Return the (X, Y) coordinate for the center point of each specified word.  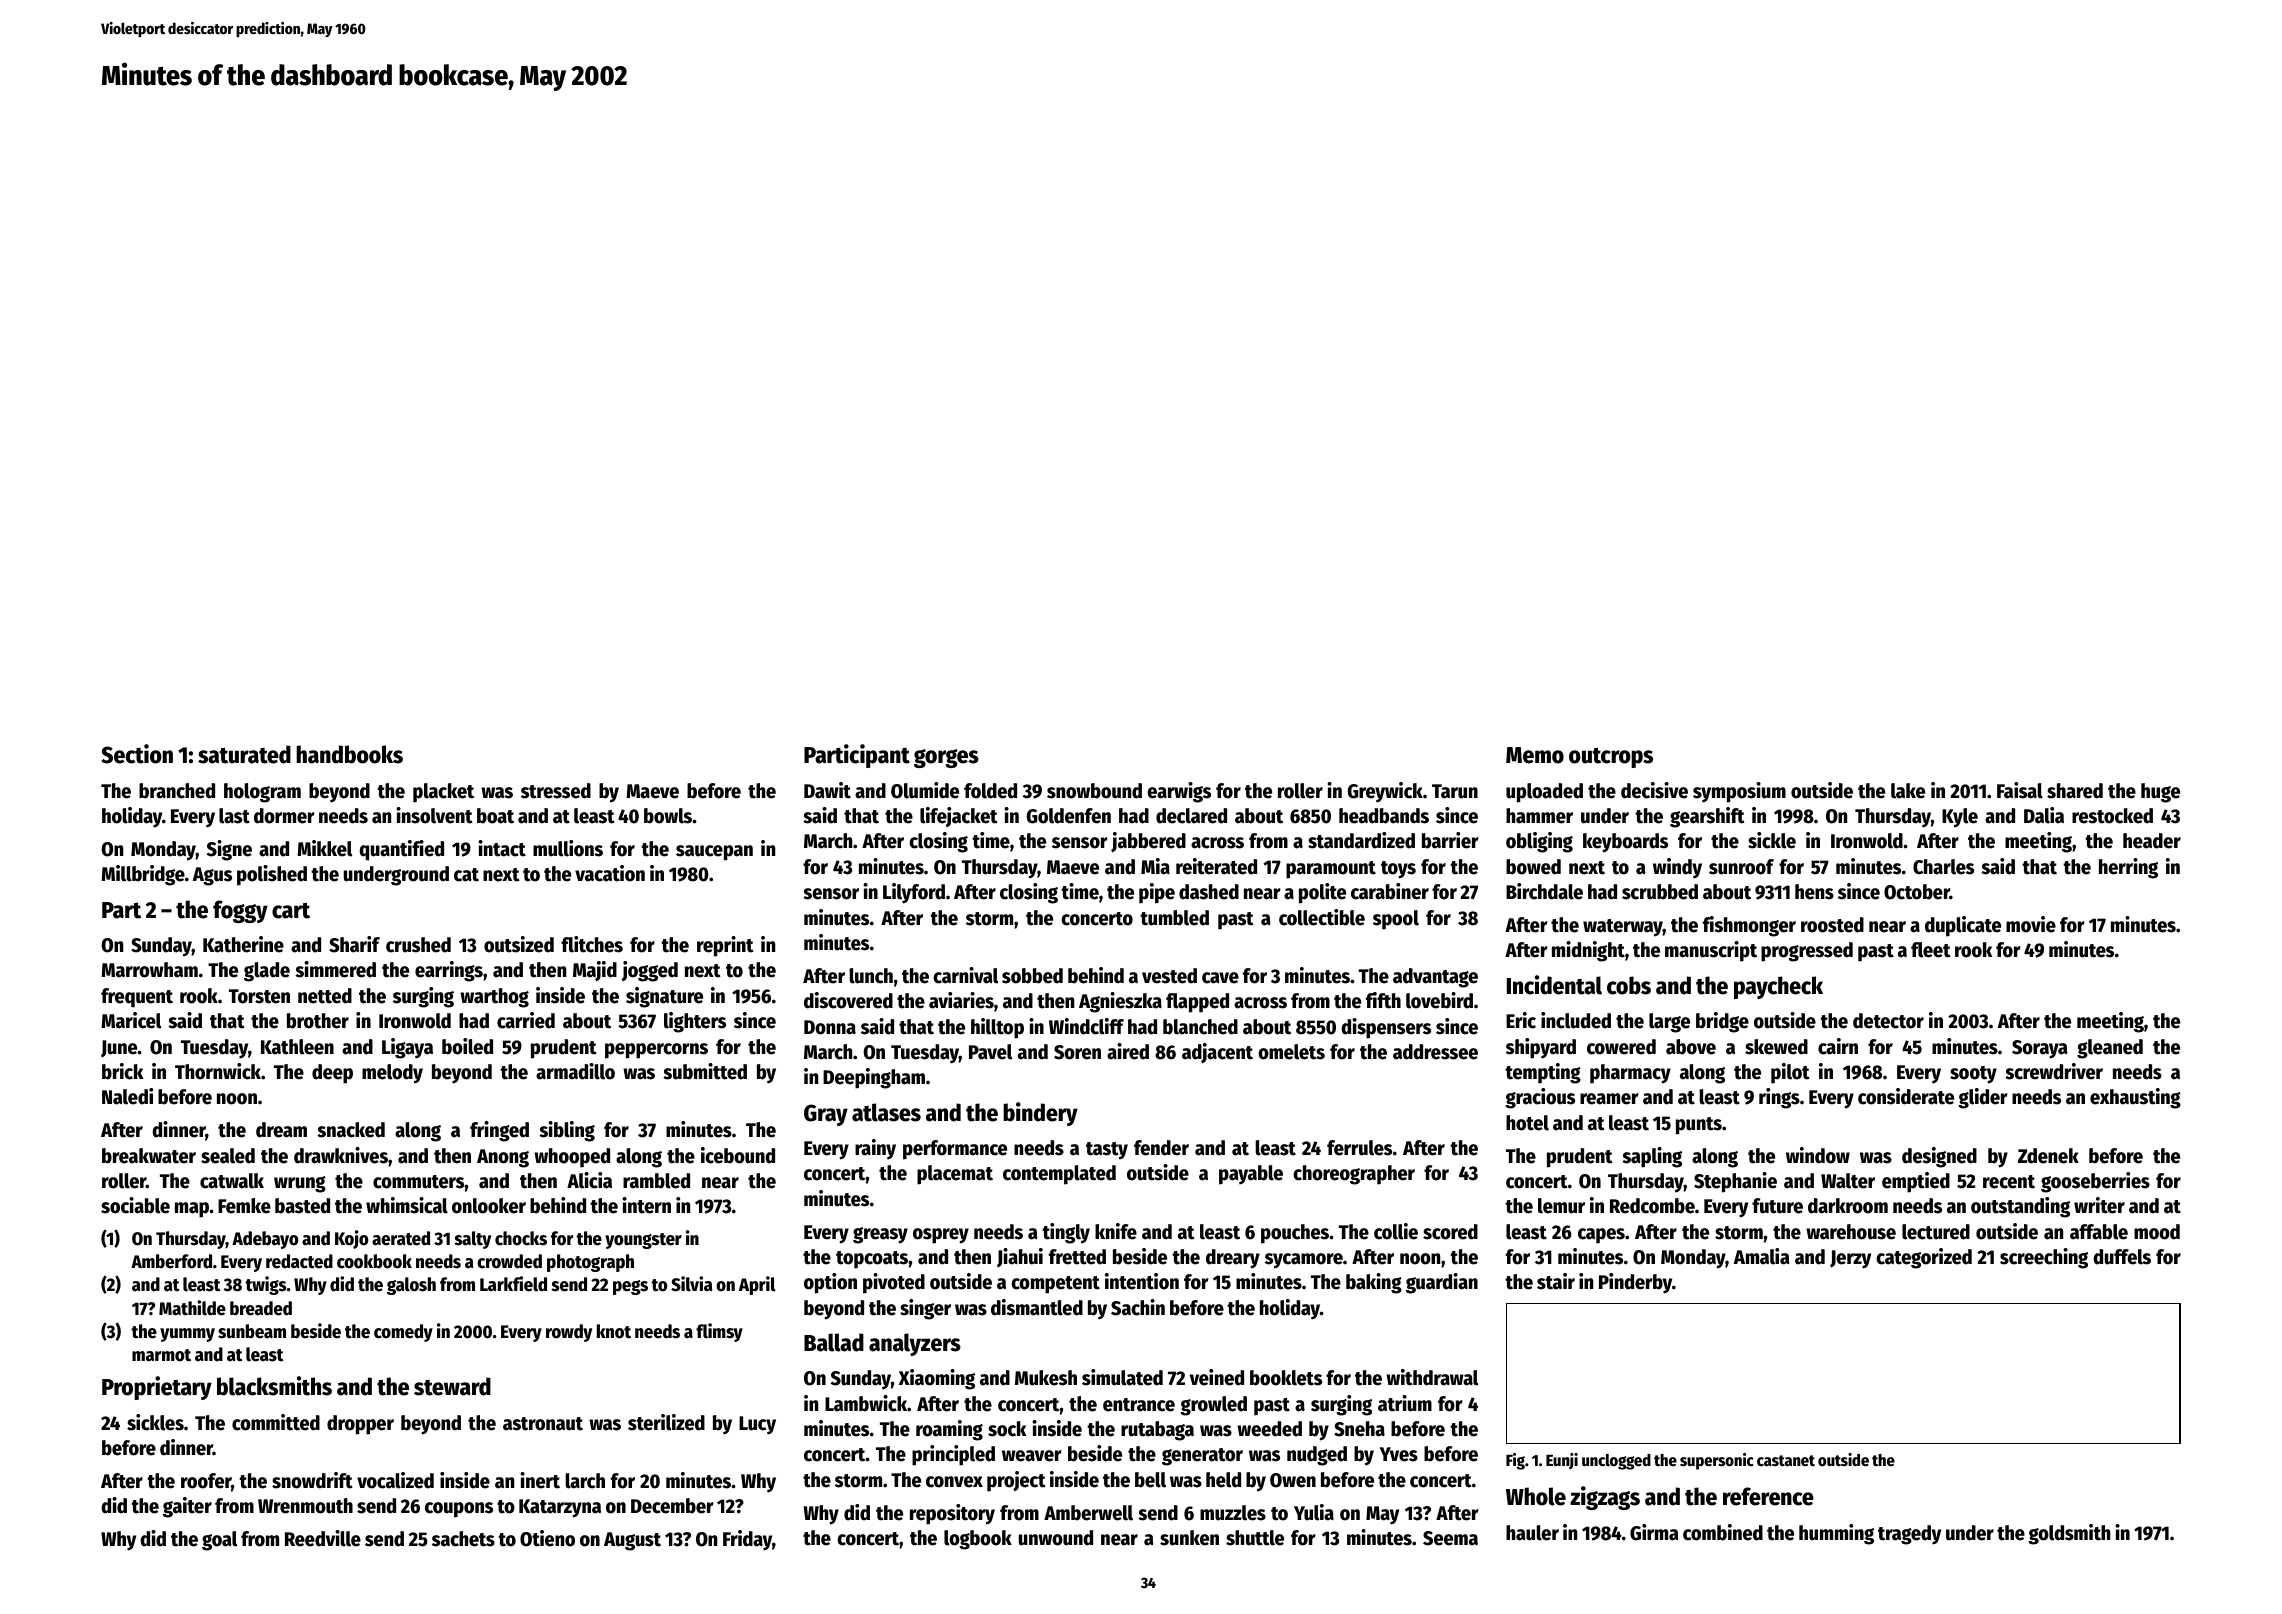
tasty (1107, 1151)
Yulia (1314, 1512)
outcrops (1611, 757)
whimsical (407, 1205)
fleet (1931, 950)
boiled (467, 1046)
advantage (1435, 978)
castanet (1786, 1461)
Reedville (323, 1538)
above (1691, 1047)
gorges (946, 758)
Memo (1535, 755)
